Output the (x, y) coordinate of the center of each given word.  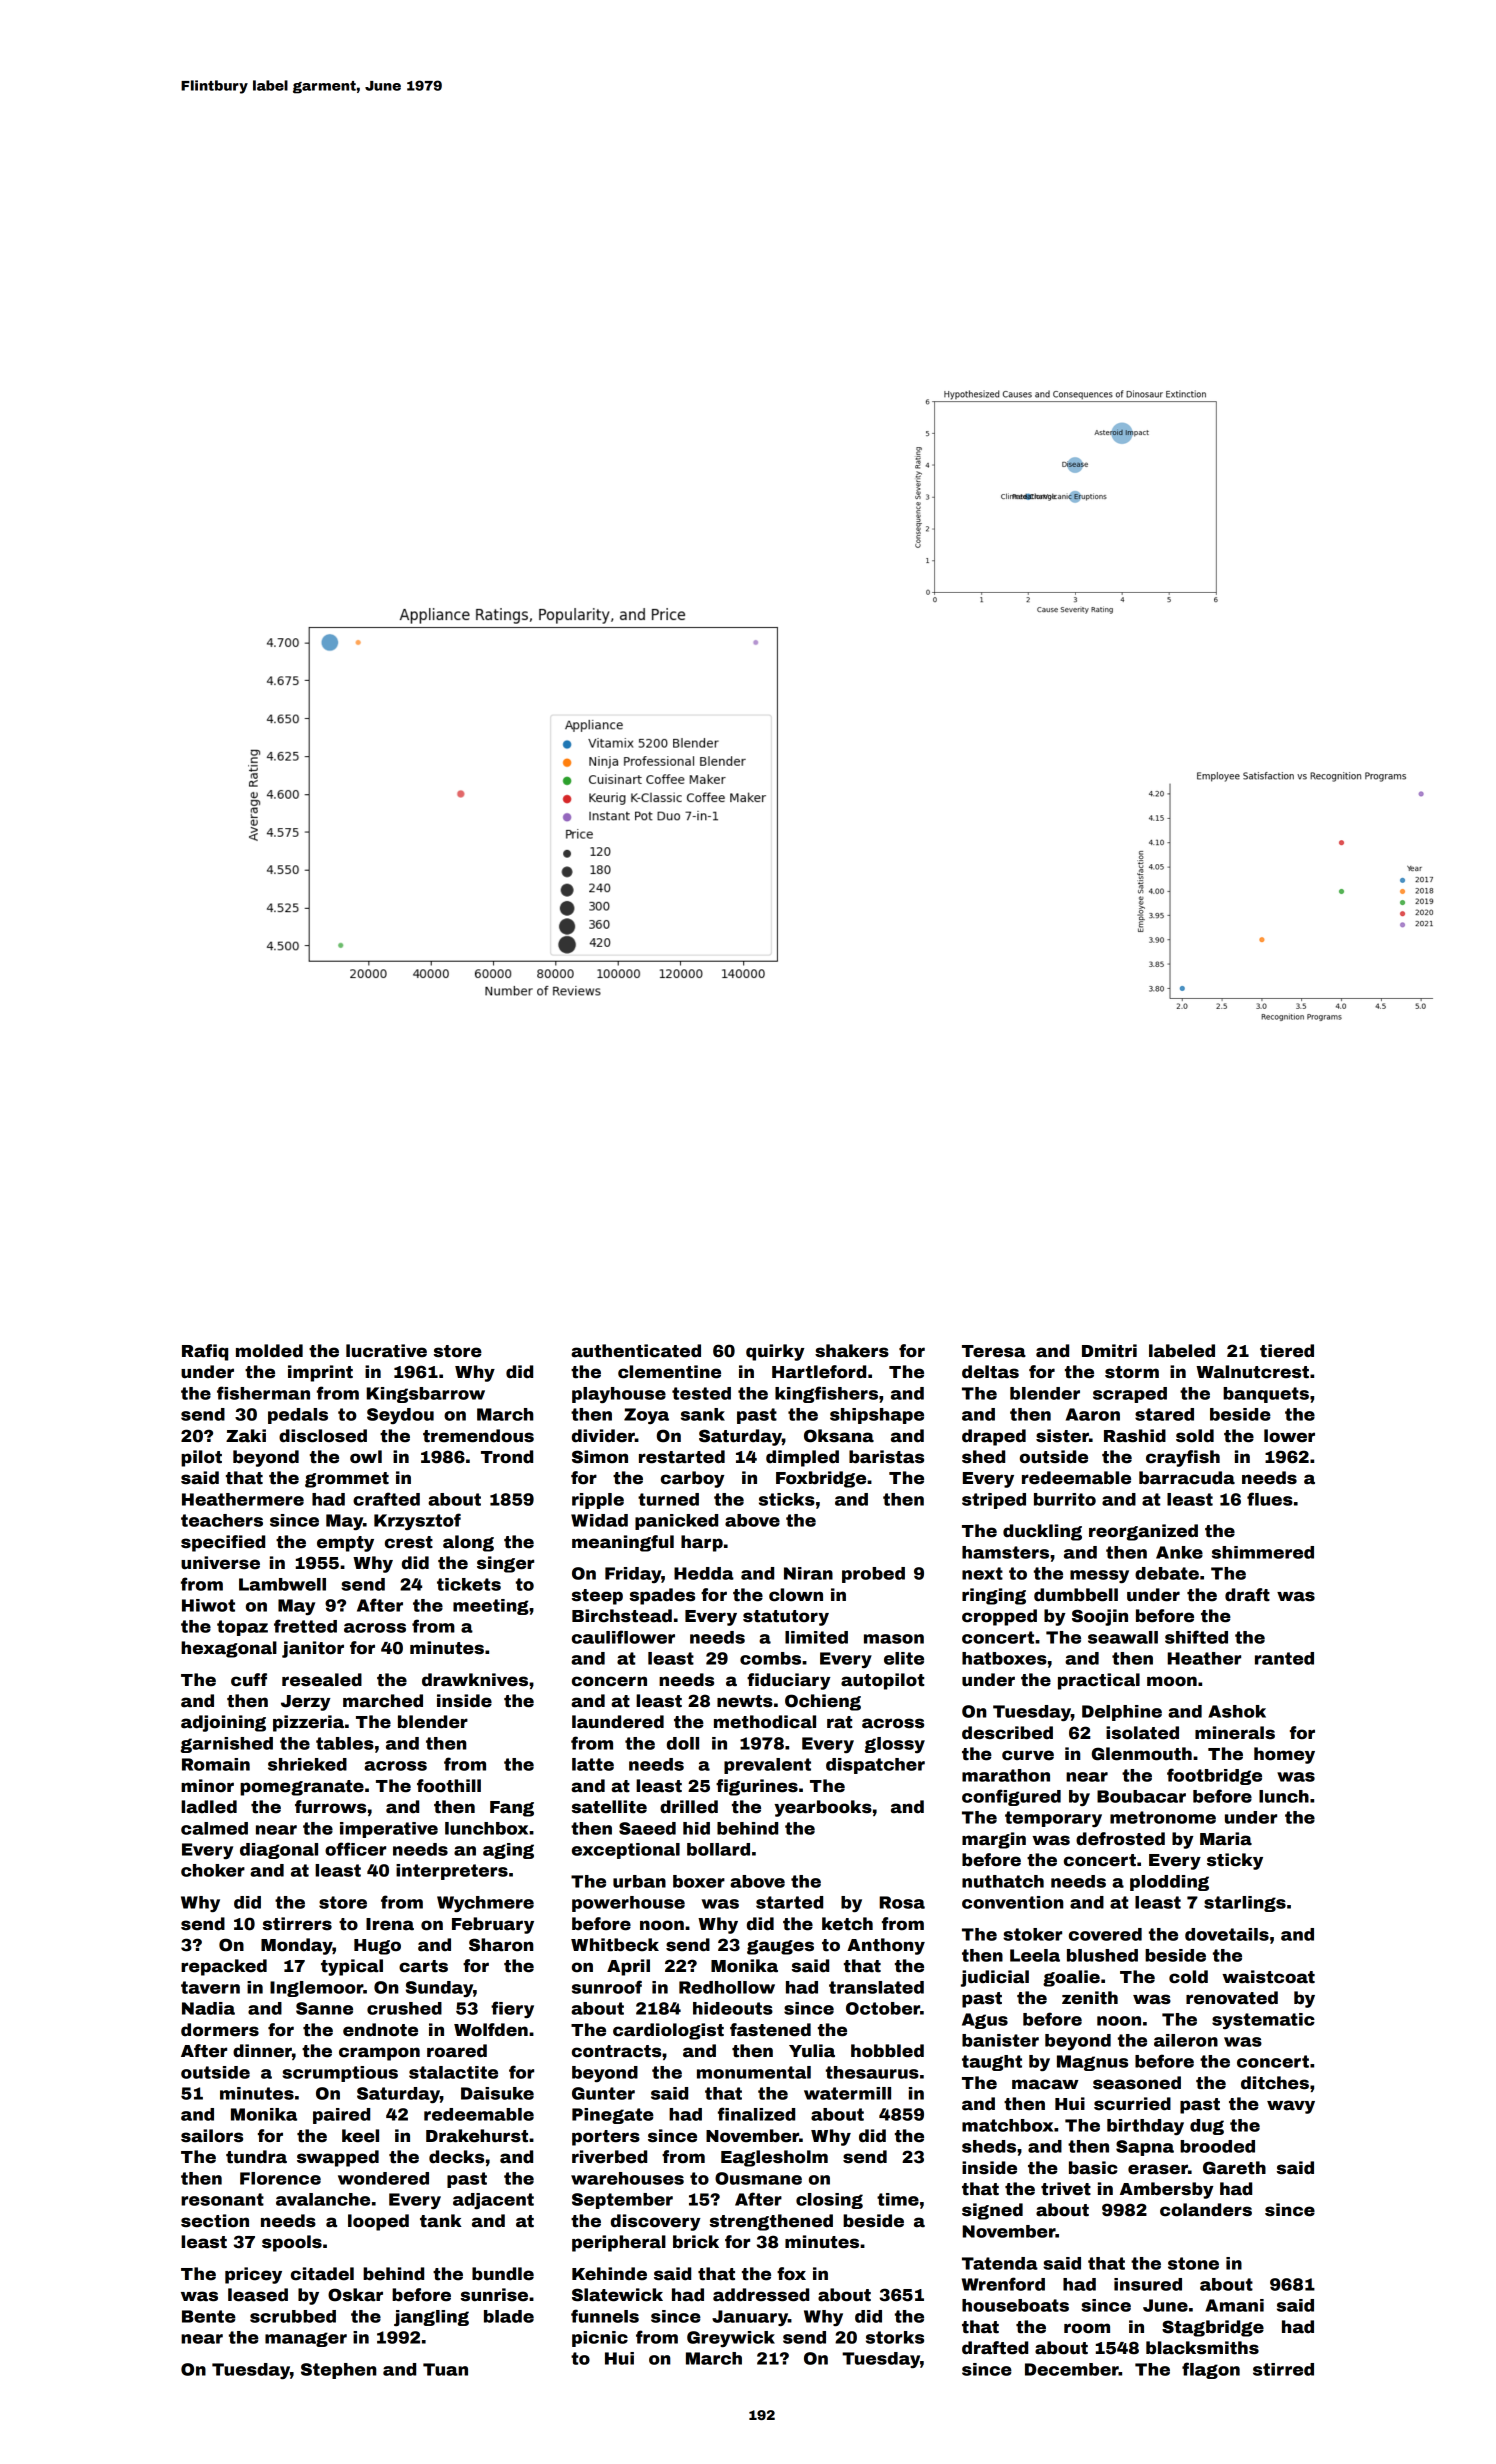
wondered (383, 2178)
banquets (1266, 1395)
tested (701, 1393)
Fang (512, 1809)
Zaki (246, 1436)
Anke (1179, 1552)
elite (904, 1658)
